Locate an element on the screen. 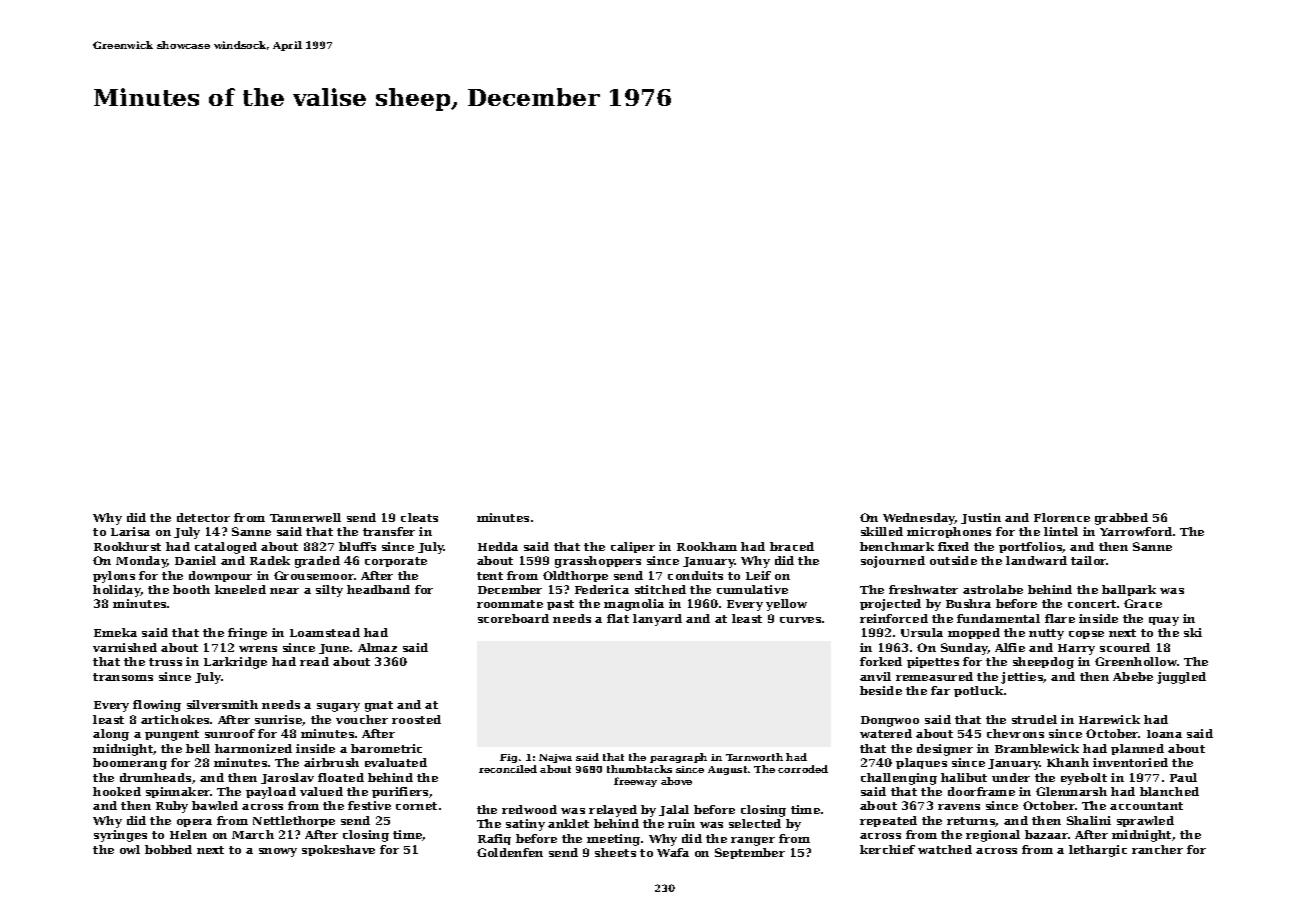  fundamental is located at coordinates (998, 618).
